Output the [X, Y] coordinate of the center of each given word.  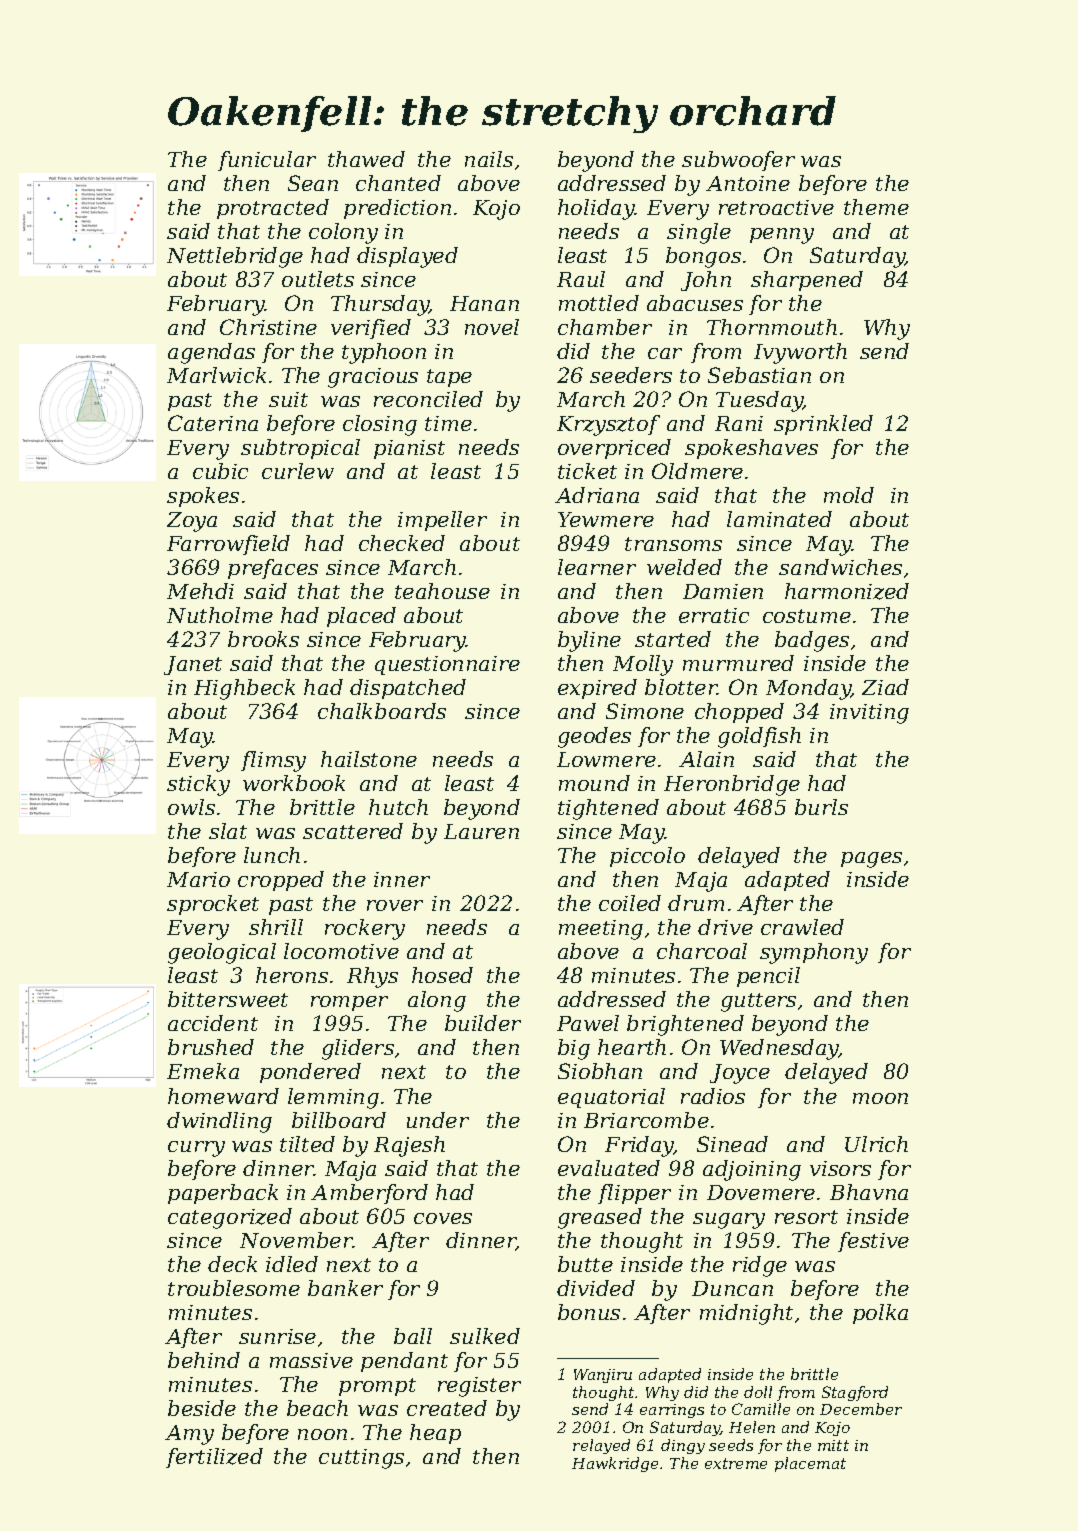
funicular [267, 161]
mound [594, 783]
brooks [263, 639]
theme [876, 207]
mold [849, 495]
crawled [802, 927]
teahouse [442, 591]
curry [196, 1149]
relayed [601, 1446]
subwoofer [738, 161]
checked [402, 543]
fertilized [214, 1458]
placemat [810, 1464]
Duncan [732, 1288]
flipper [634, 1194]
